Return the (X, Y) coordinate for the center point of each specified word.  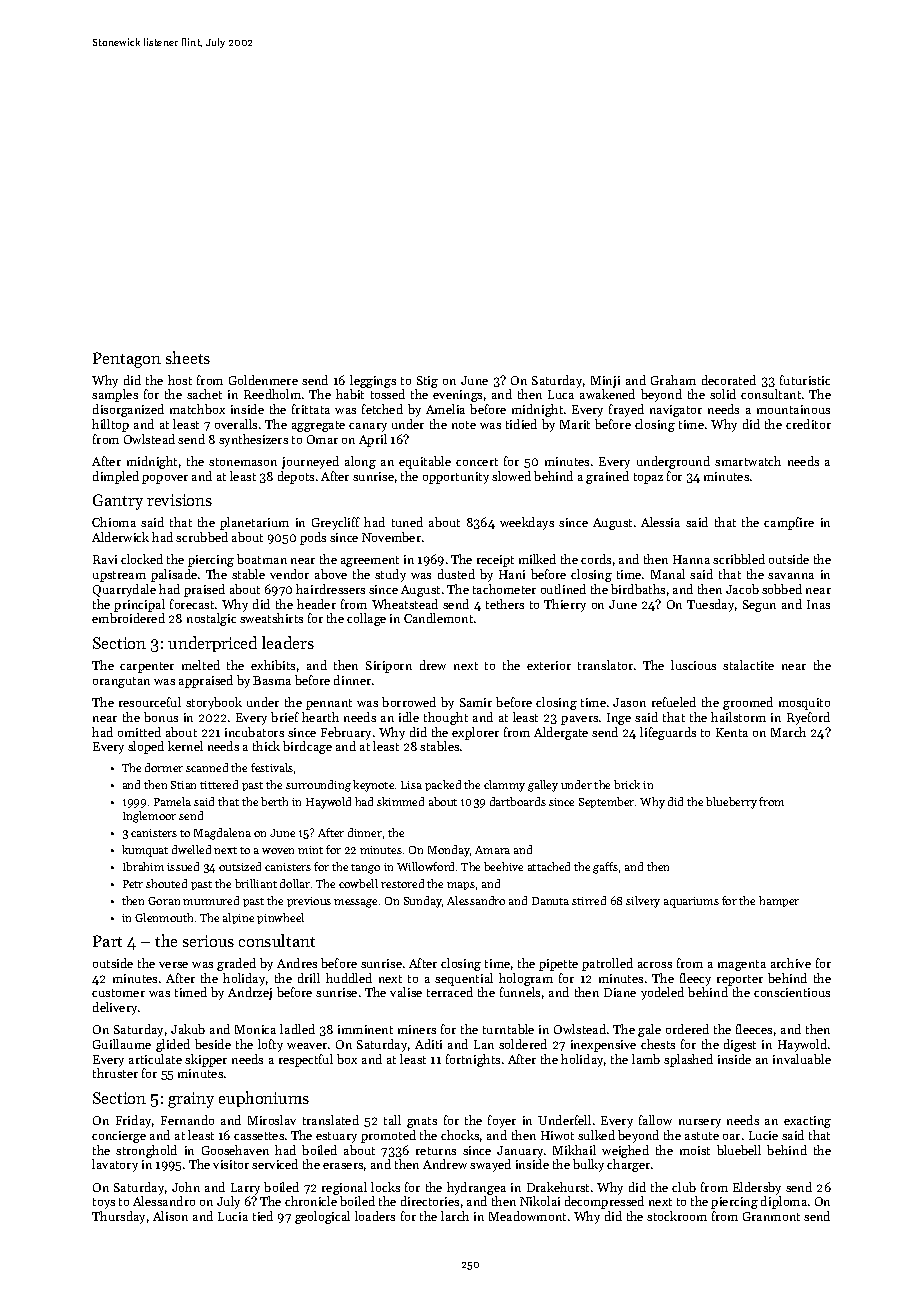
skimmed (400, 801)
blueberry (731, 803)
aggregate (318, 426)
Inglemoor (149, 817)
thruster (115, 1073)
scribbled (739, 559)
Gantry (118, 502)
